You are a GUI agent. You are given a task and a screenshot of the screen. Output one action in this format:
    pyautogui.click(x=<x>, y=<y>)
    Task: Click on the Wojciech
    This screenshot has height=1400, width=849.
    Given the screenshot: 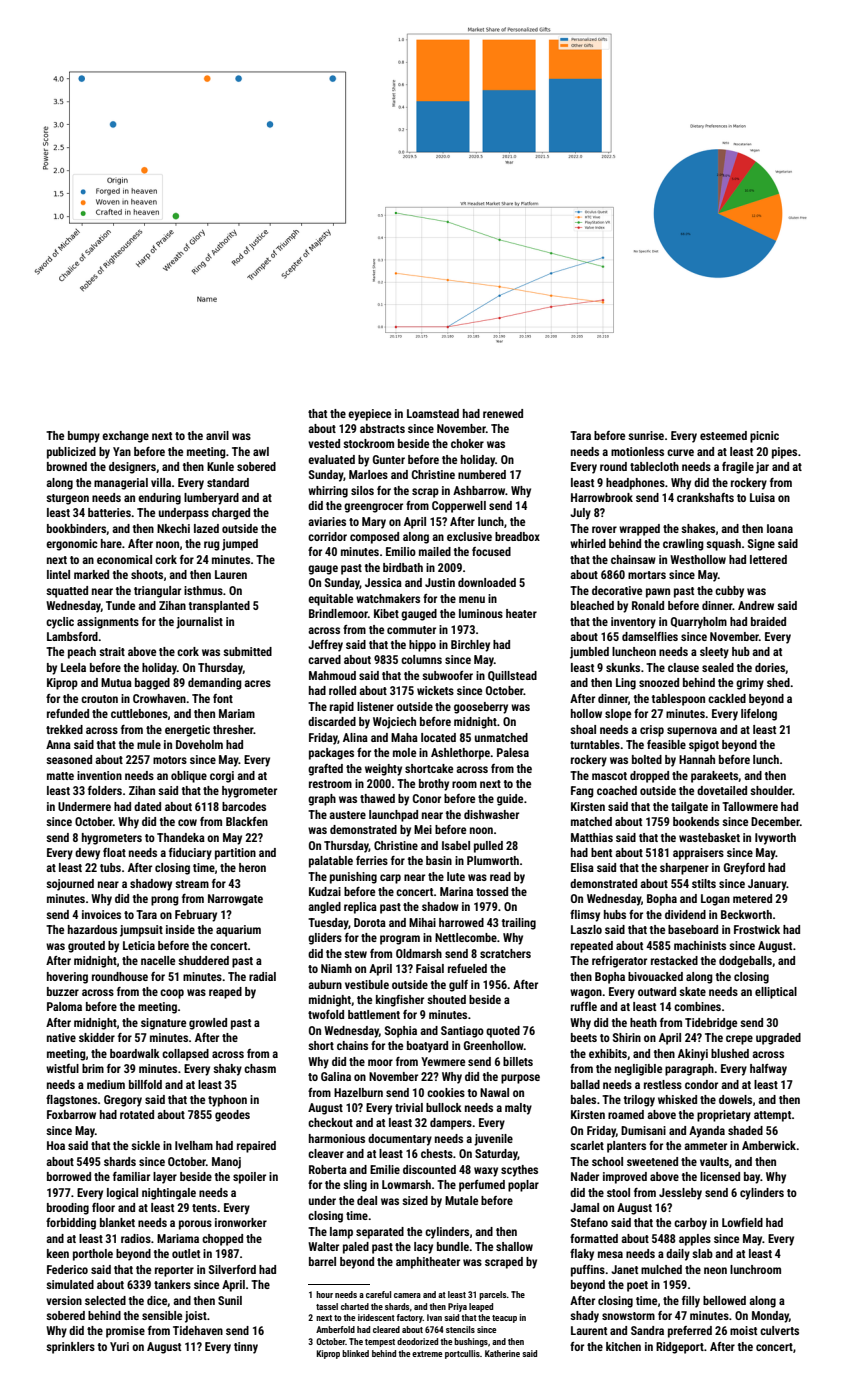 What is the action you would take?
    pyautogui.click(x=394, y=723)
